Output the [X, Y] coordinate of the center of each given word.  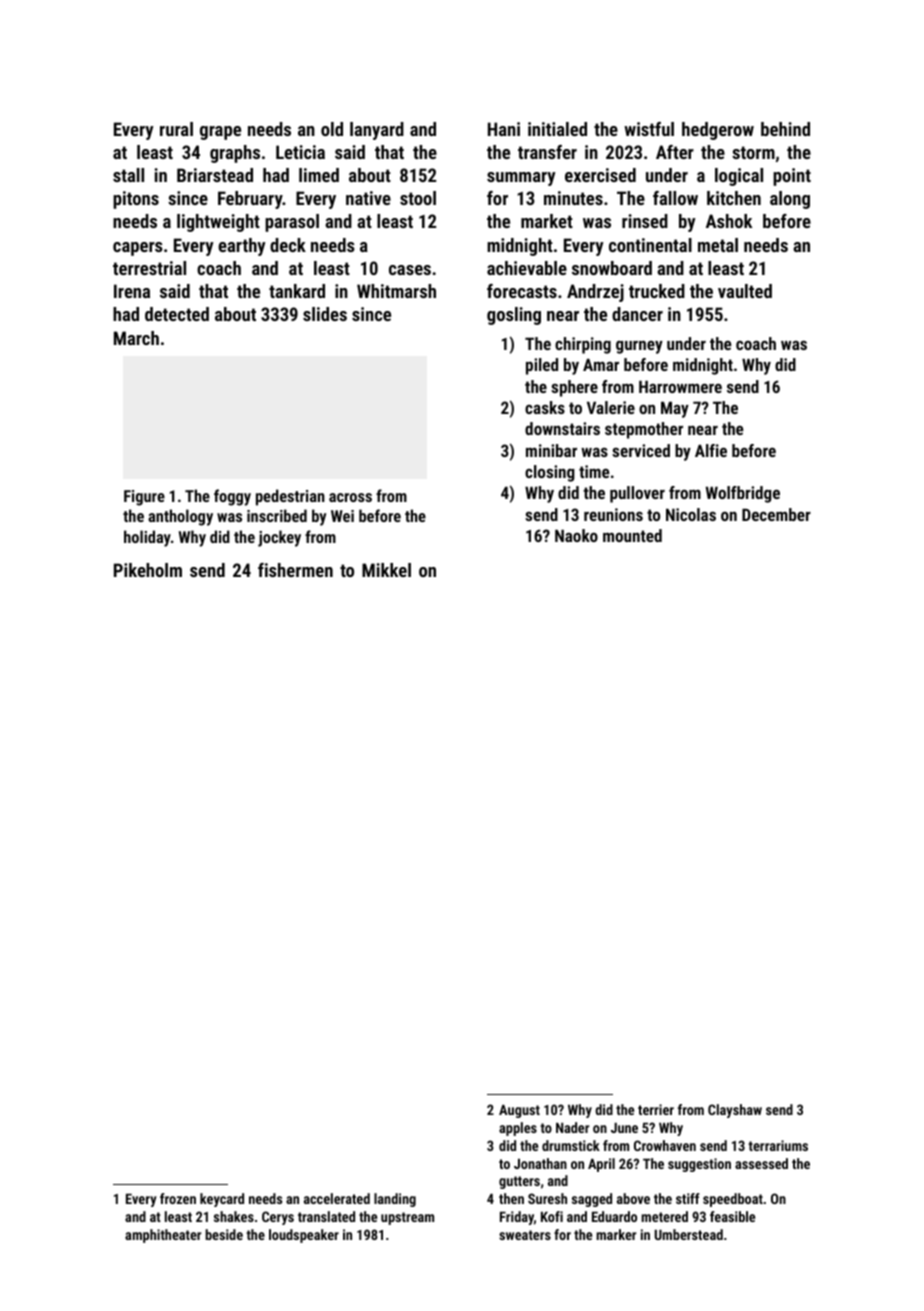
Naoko [576, 535]
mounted [632, 535]
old [332, 129]
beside [224, 1234]
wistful [649, 129]
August [519, 1111]
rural [176, 129]
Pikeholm [148, 570]
